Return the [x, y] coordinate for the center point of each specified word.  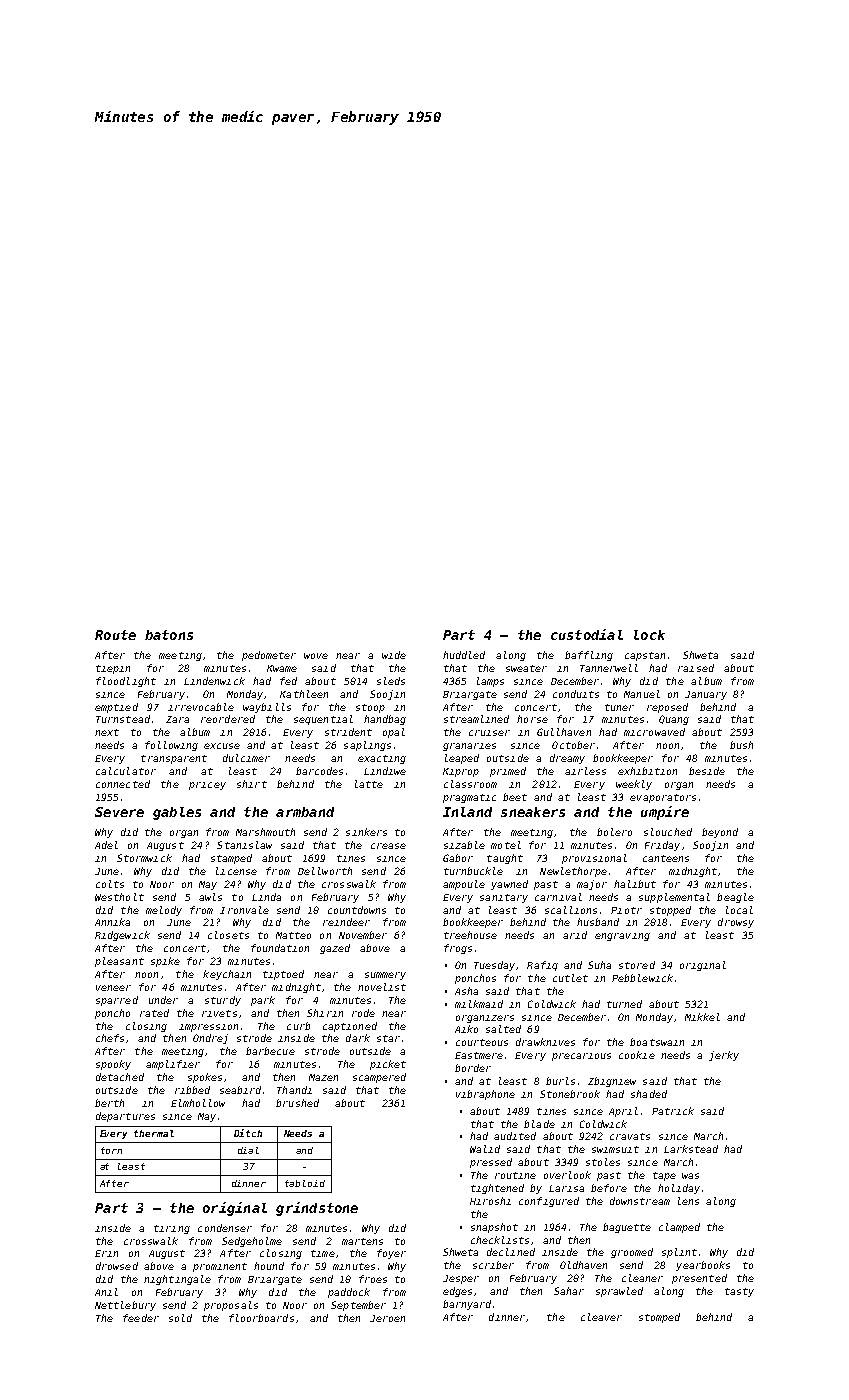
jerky [724, 1056]
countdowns [357, 910]
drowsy [736, 923]
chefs [110, 1038]
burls [560, 1081]
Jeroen [387, 1318]
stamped [231, 859]
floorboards [261, 1318]
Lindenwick [214, 681]
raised [696, 668]
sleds [391, 681]
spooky [113, 1065]
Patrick [673, 1111]
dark [358, 1038]
